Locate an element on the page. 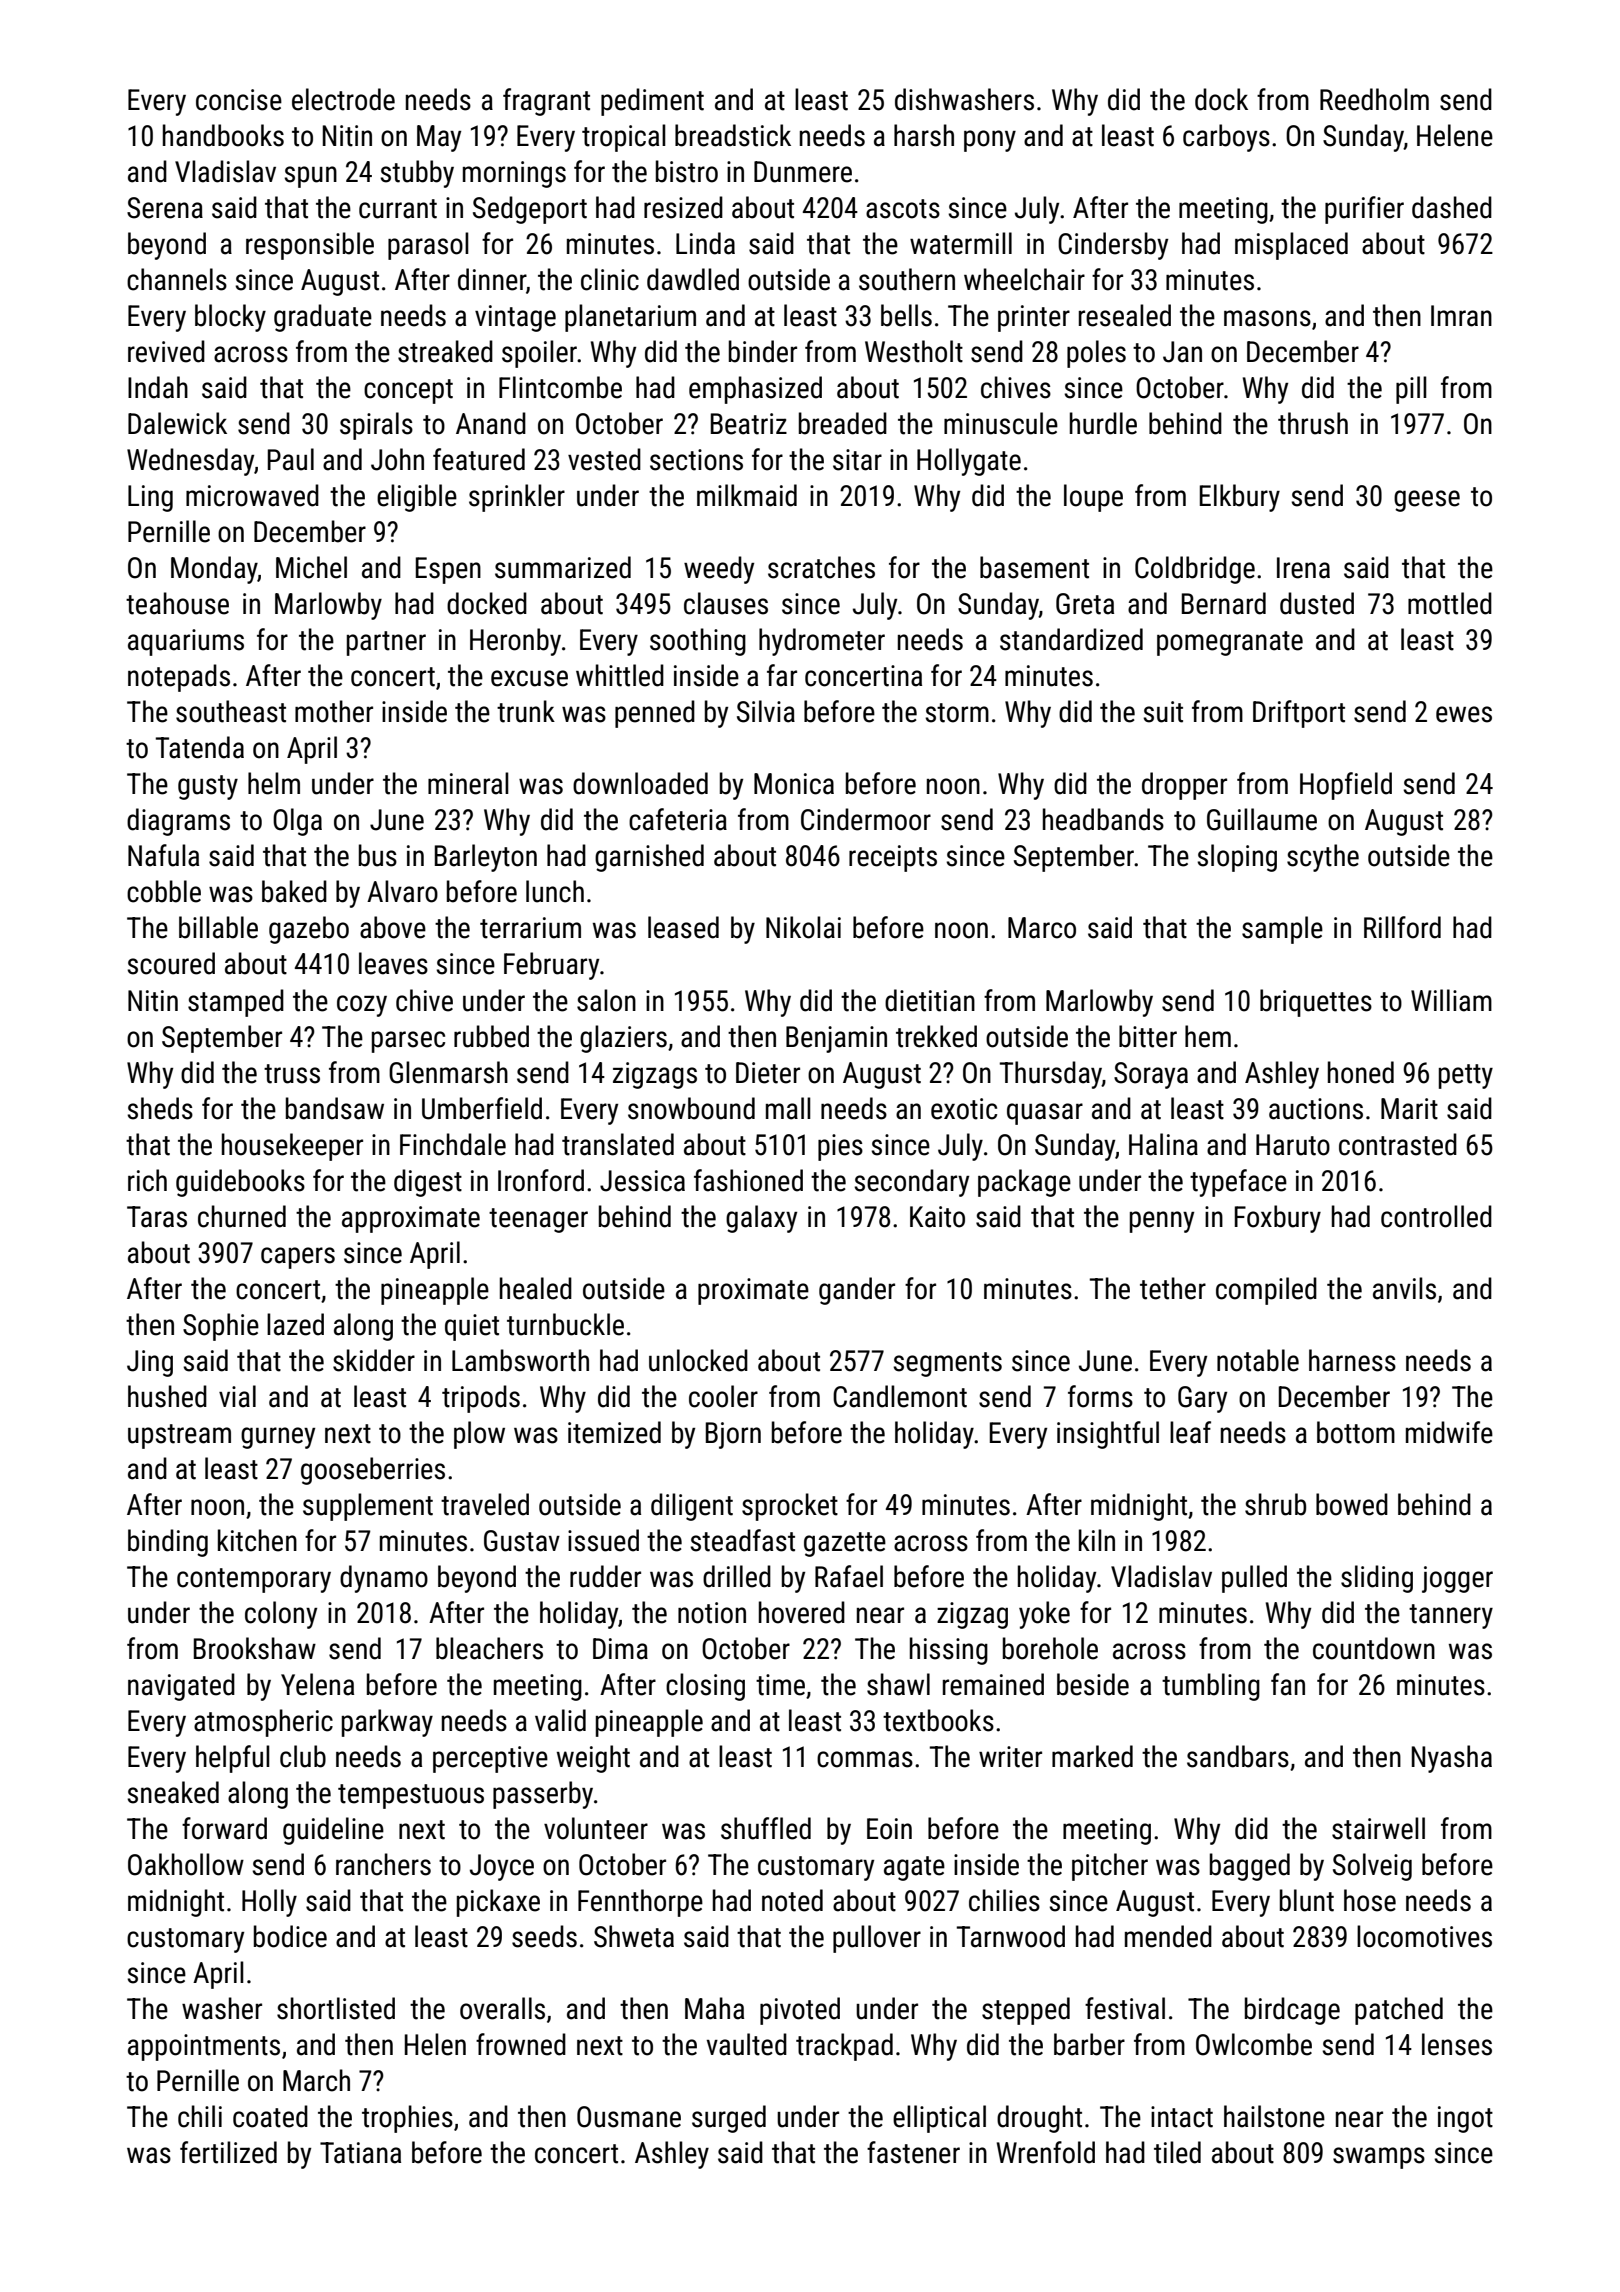  hem is located at coordinates (1208, 1036).
